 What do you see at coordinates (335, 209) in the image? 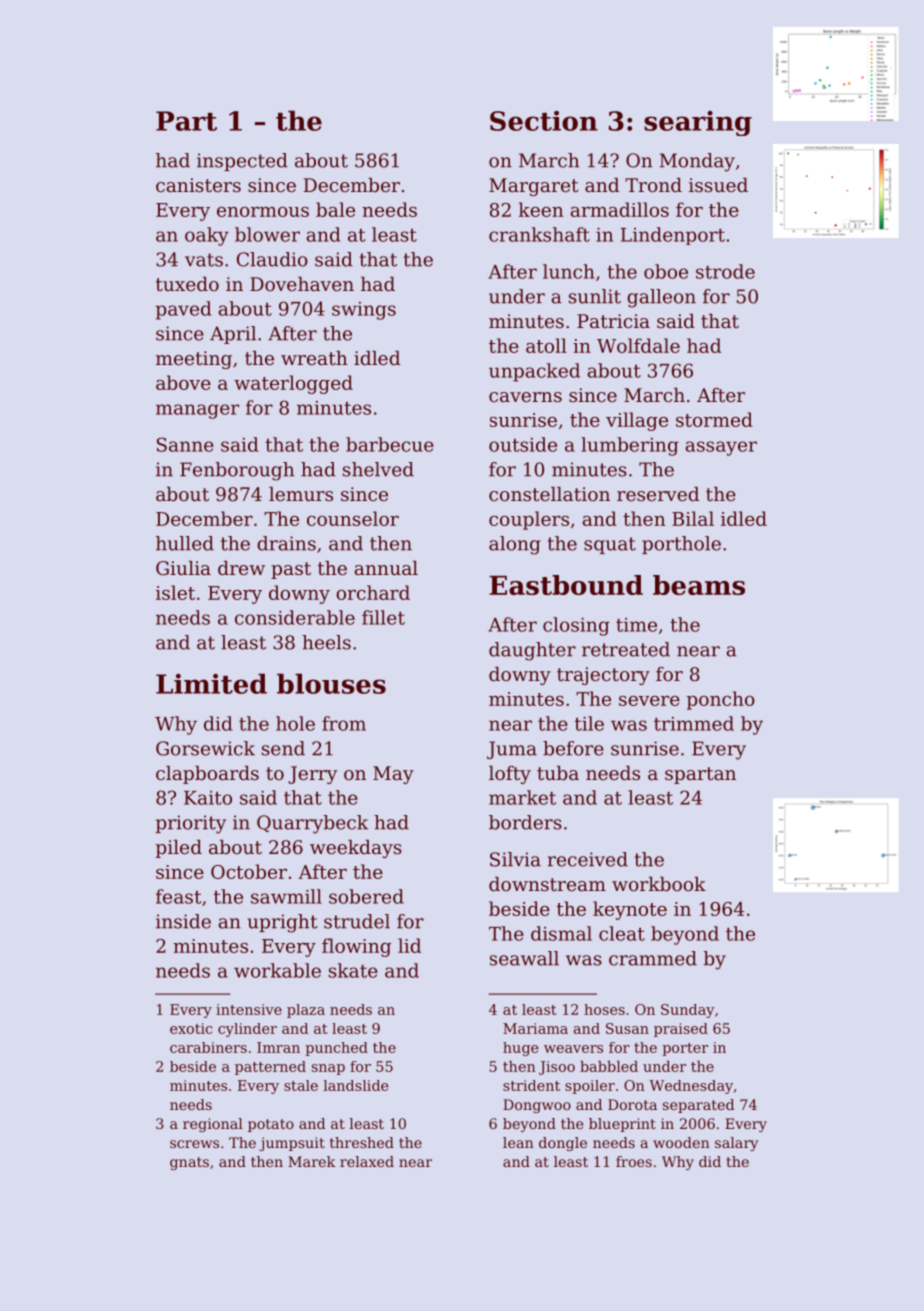
I see `bale` at bounding box center [335, 209].
